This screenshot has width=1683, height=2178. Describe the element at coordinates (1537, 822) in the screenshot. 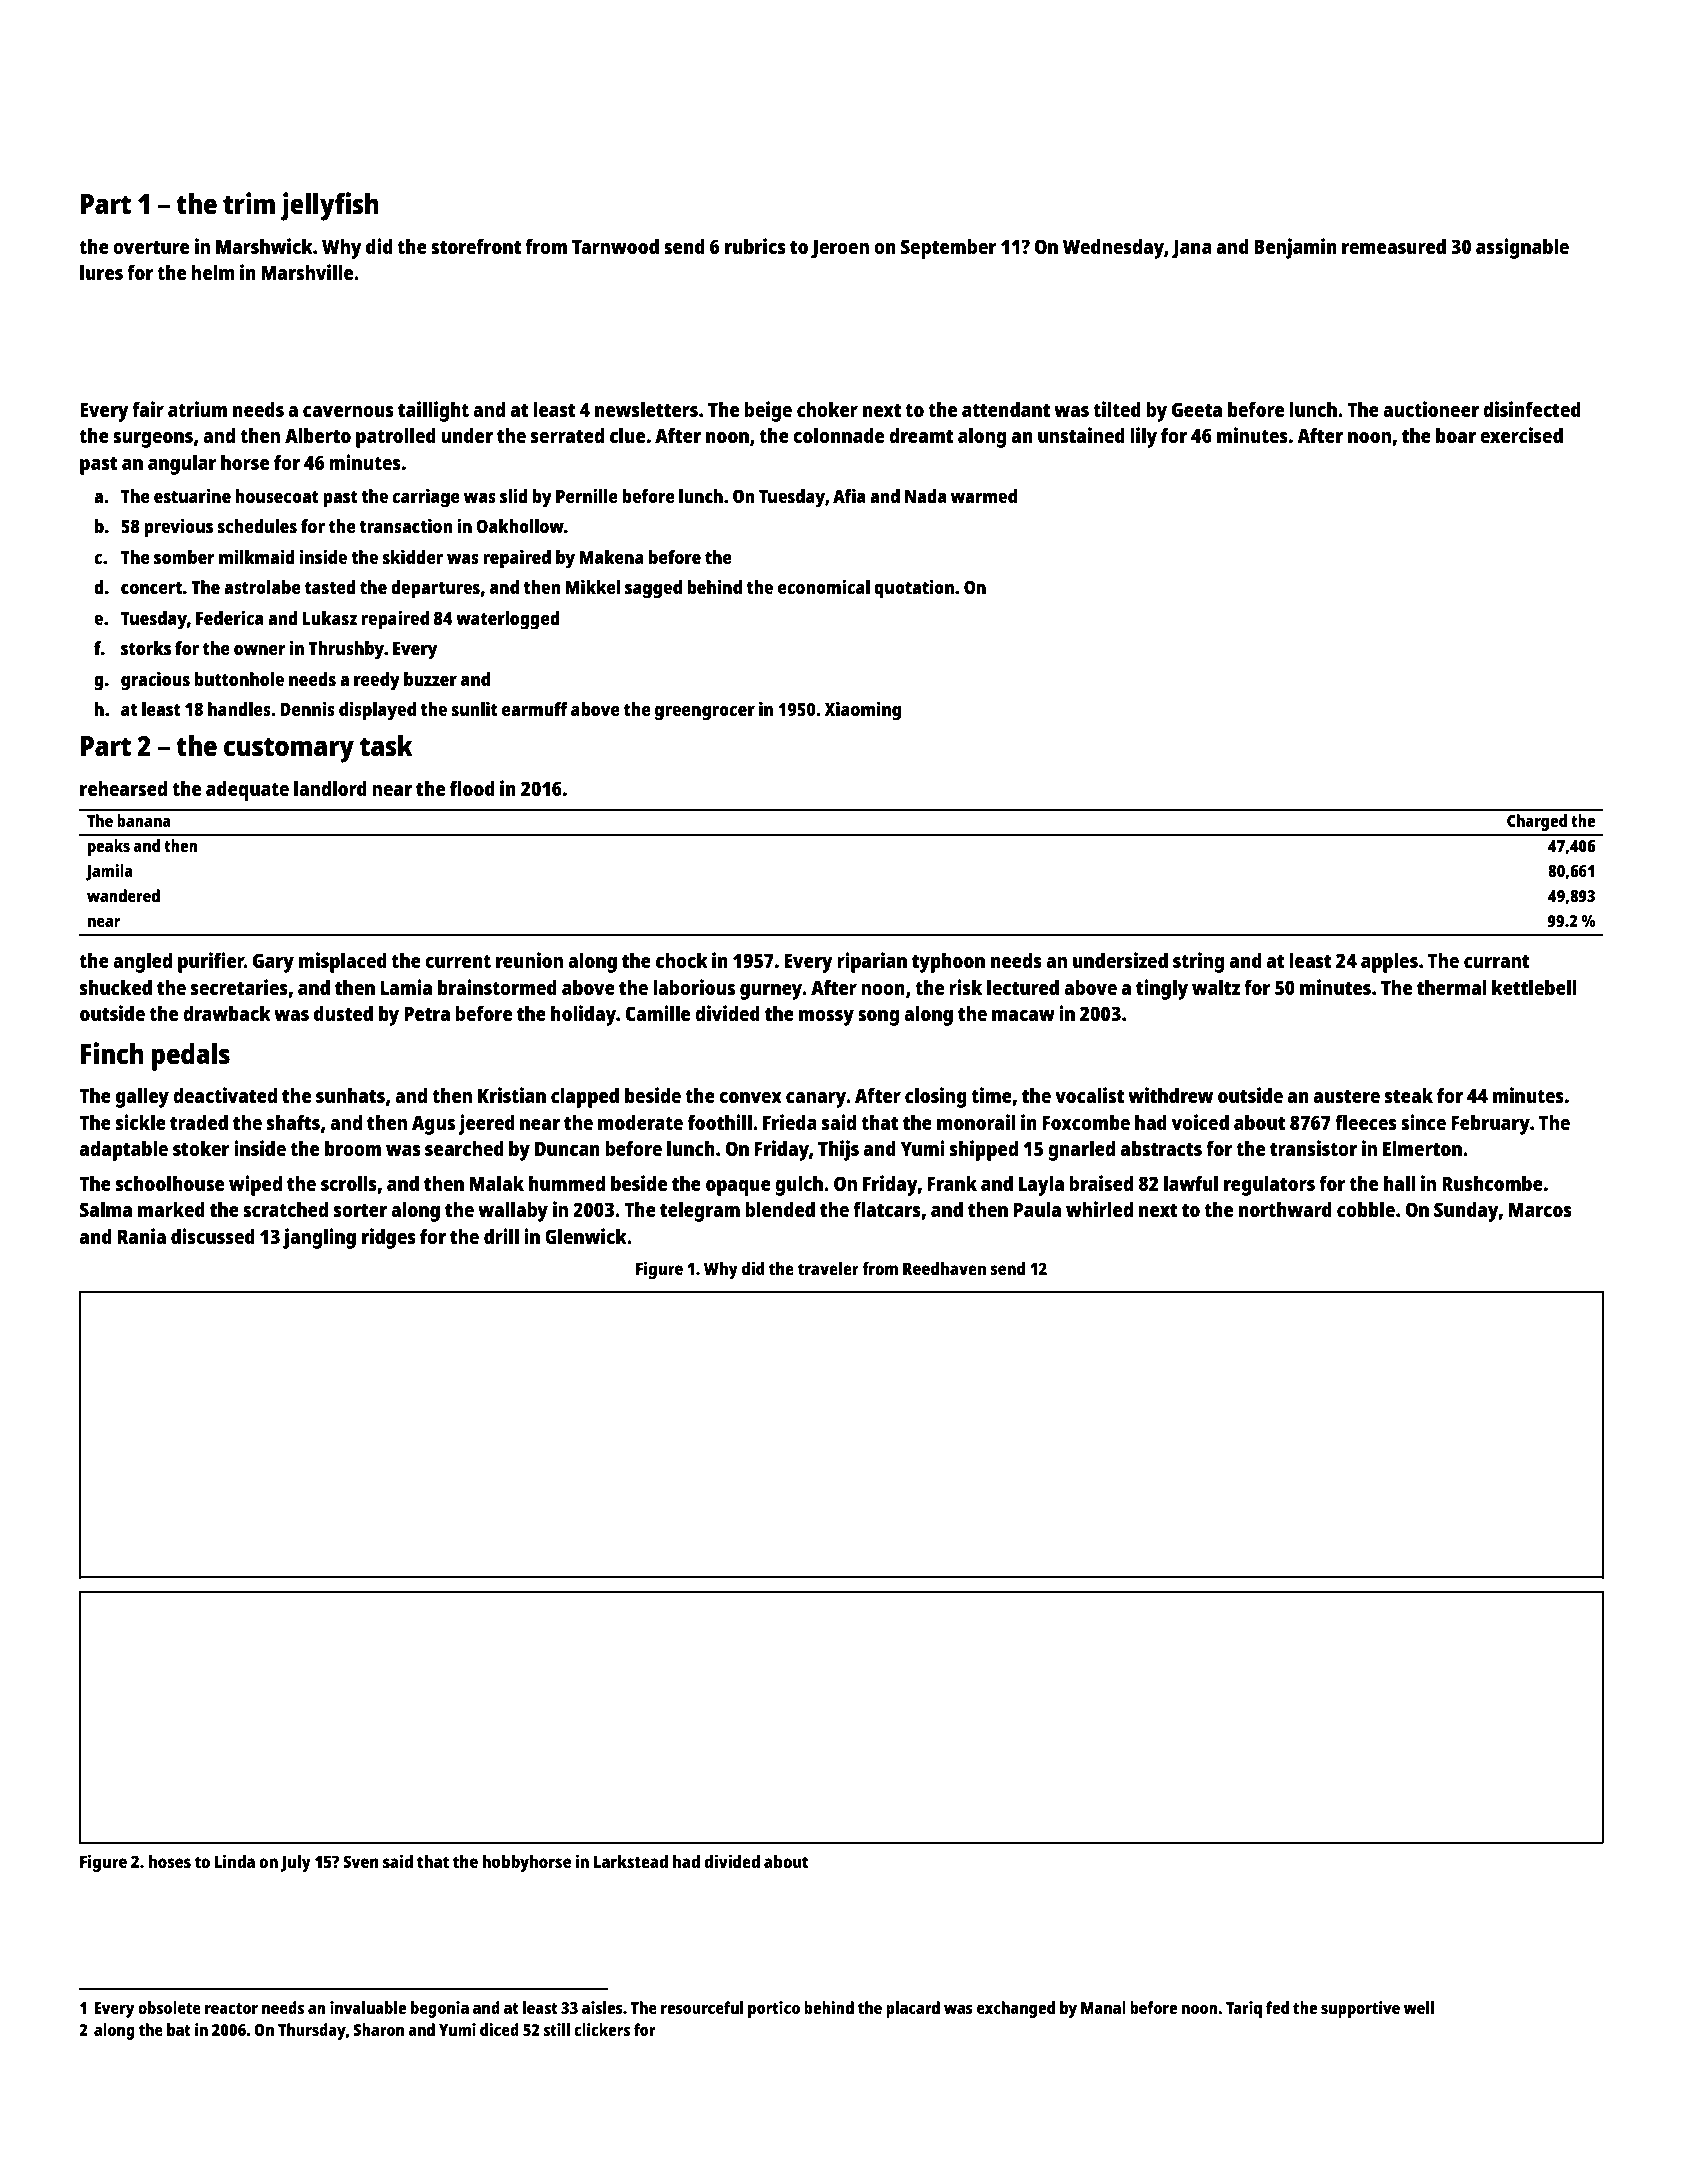

I see `Charged` at that location.
